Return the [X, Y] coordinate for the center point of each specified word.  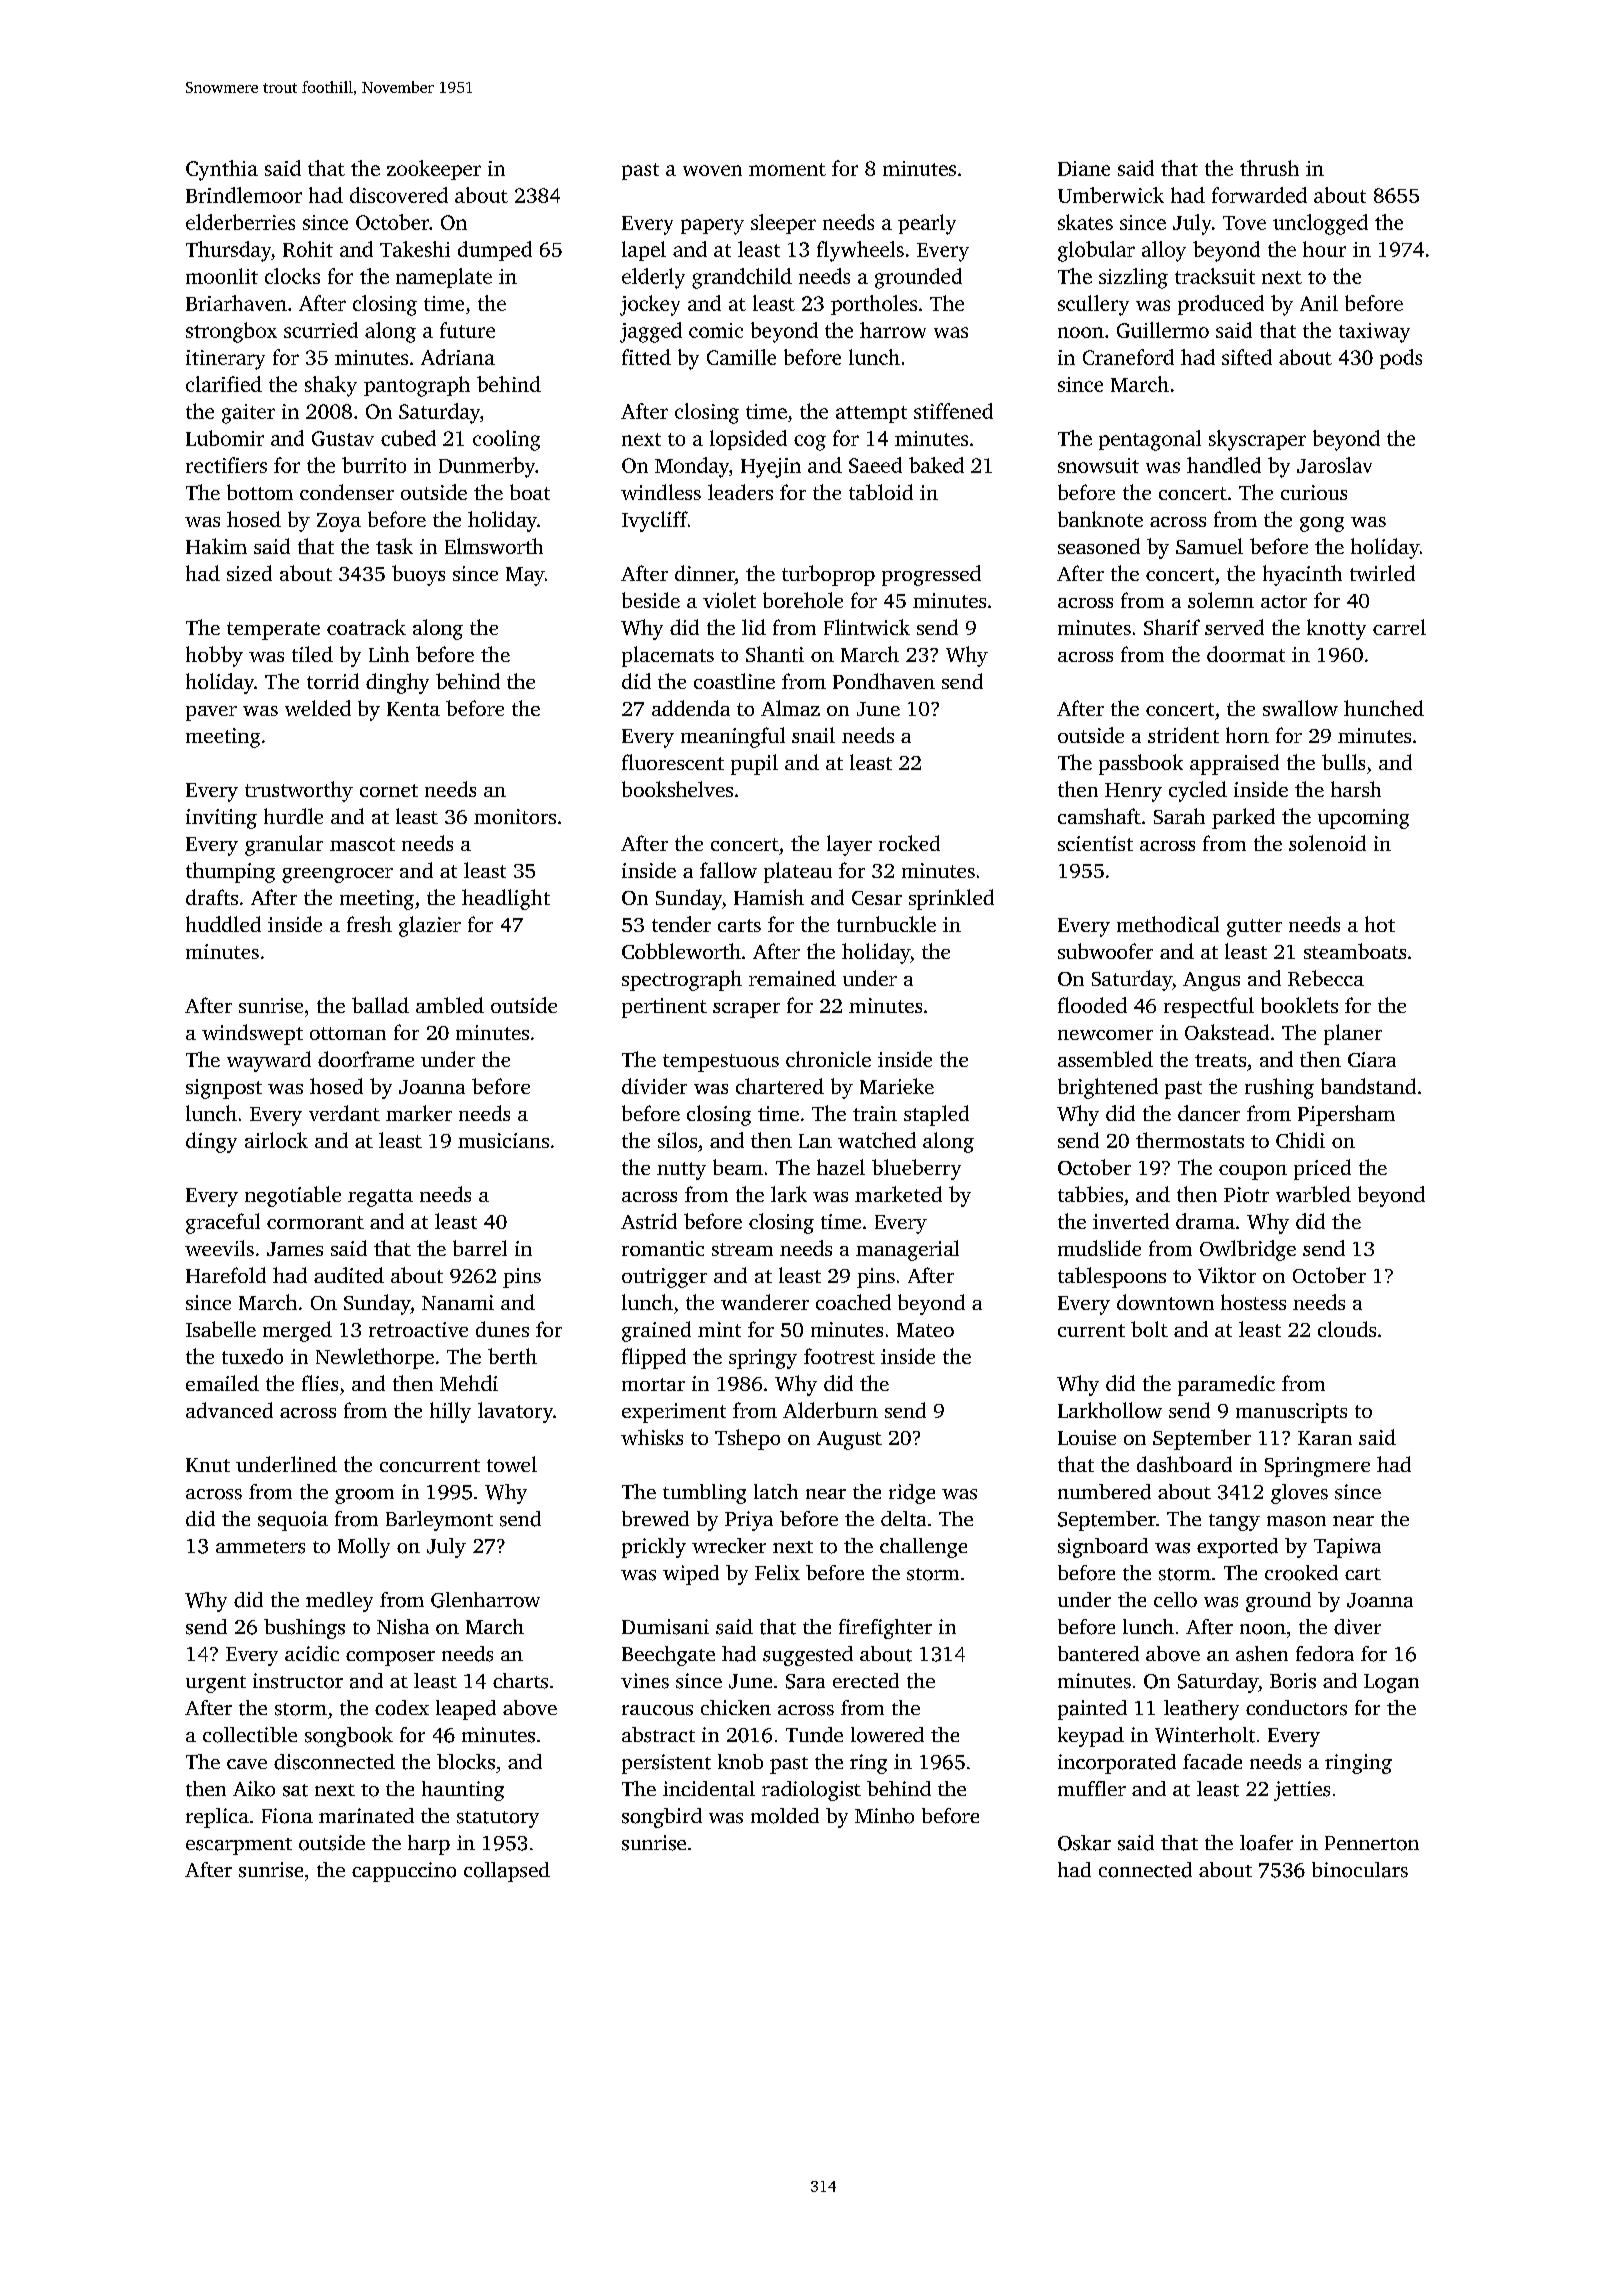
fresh [369, 924]
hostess [1253, 1302]
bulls [1343, 762]
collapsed [507, 1872]
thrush [1269, 168]
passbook [1141, 764]
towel [512, 1464]
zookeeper [434, 170]
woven [712, 170]
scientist [1095, 843]
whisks [652, 1437]
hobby [214, 656]
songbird [662, 1818]
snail [813, 735]
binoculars [1360, 1870]
